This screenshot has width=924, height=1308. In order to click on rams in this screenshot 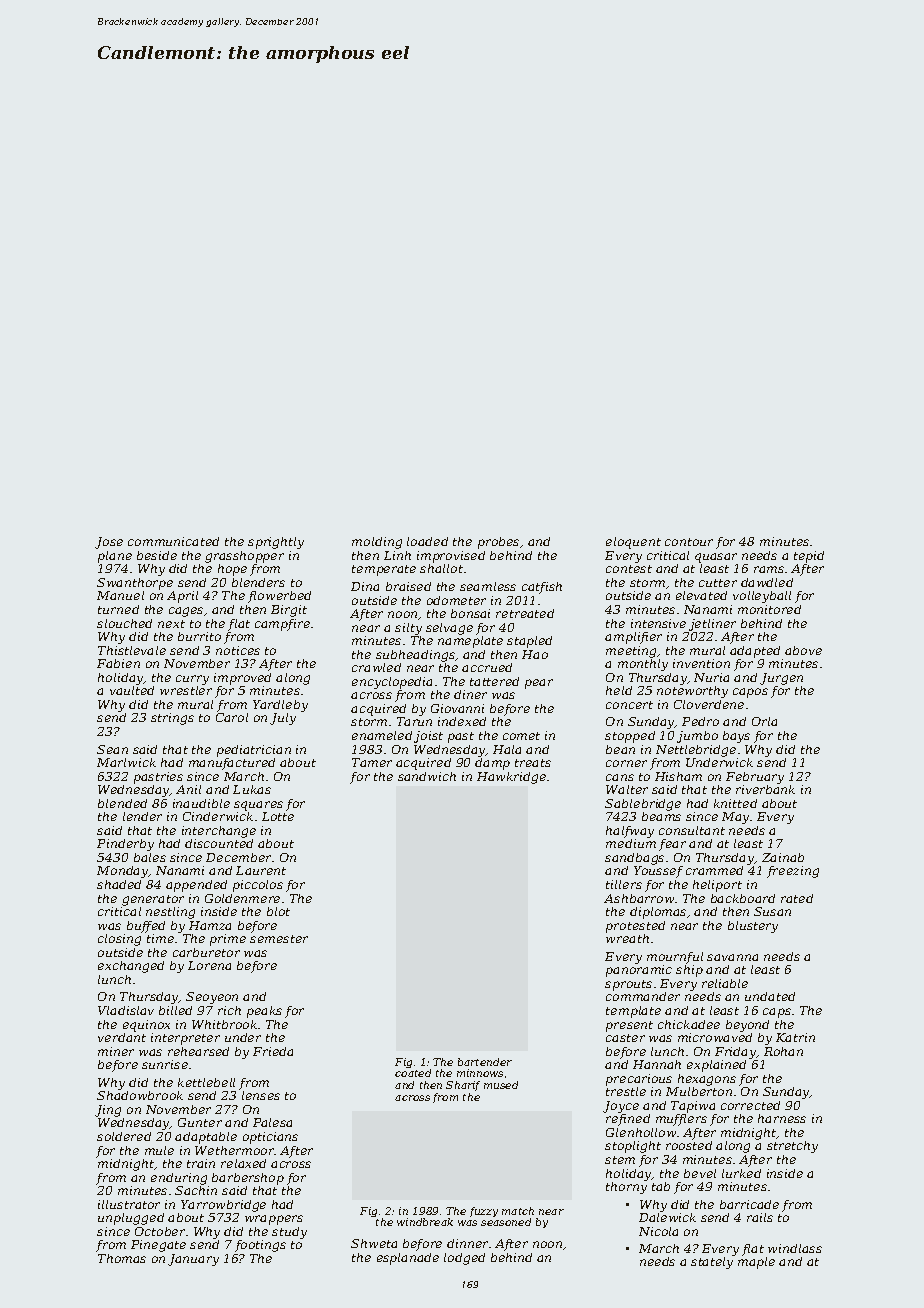, I will do `click(769, 569)`.
